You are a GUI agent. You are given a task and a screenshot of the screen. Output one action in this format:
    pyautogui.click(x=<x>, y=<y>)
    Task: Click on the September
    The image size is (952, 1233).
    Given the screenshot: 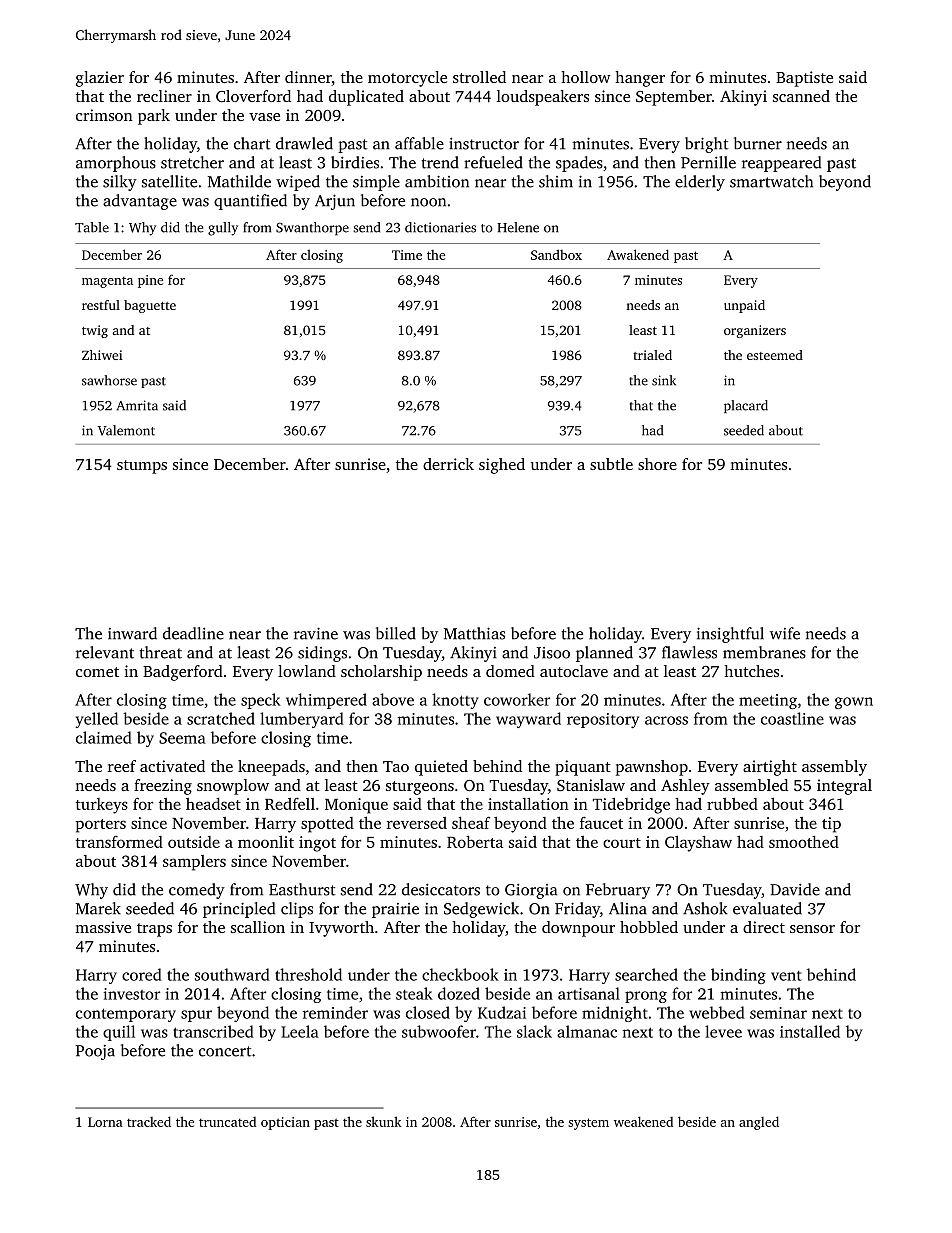 What is the action you would take?
    pyautogui.click(x=674, y=98)
